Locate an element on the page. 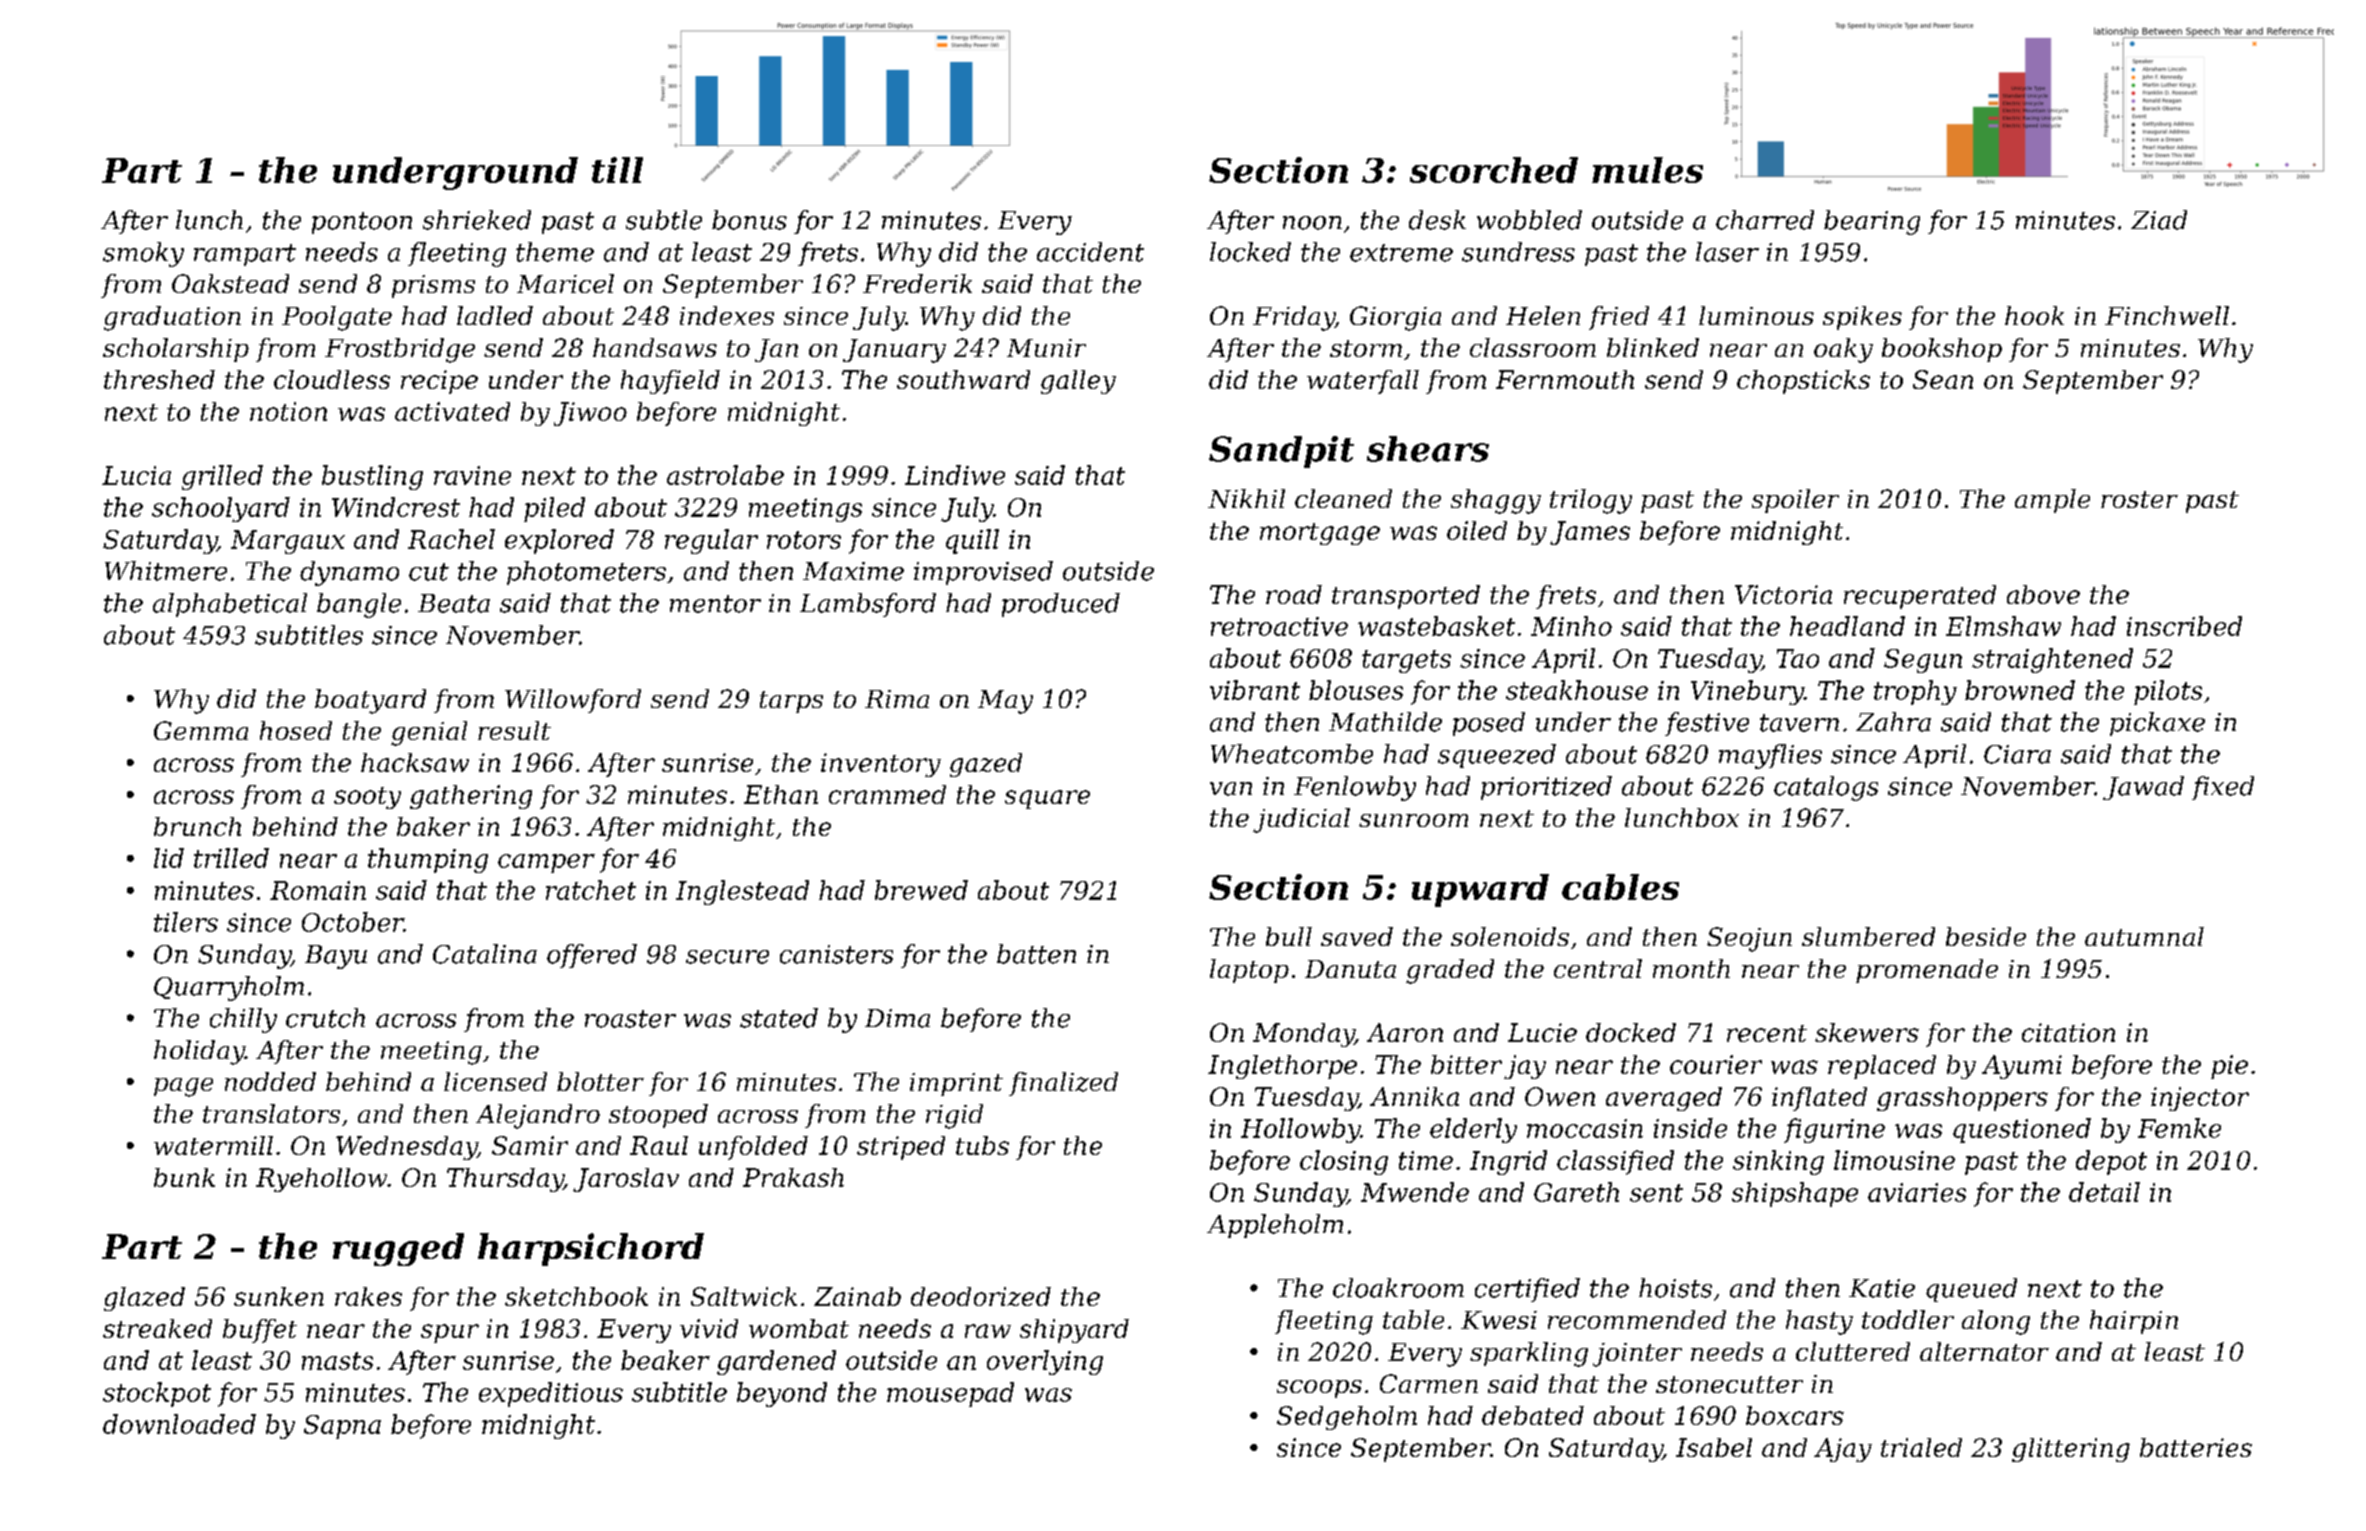 This page has height=1531, width=2366. sunroom is located at coordinates (1413, 820).
